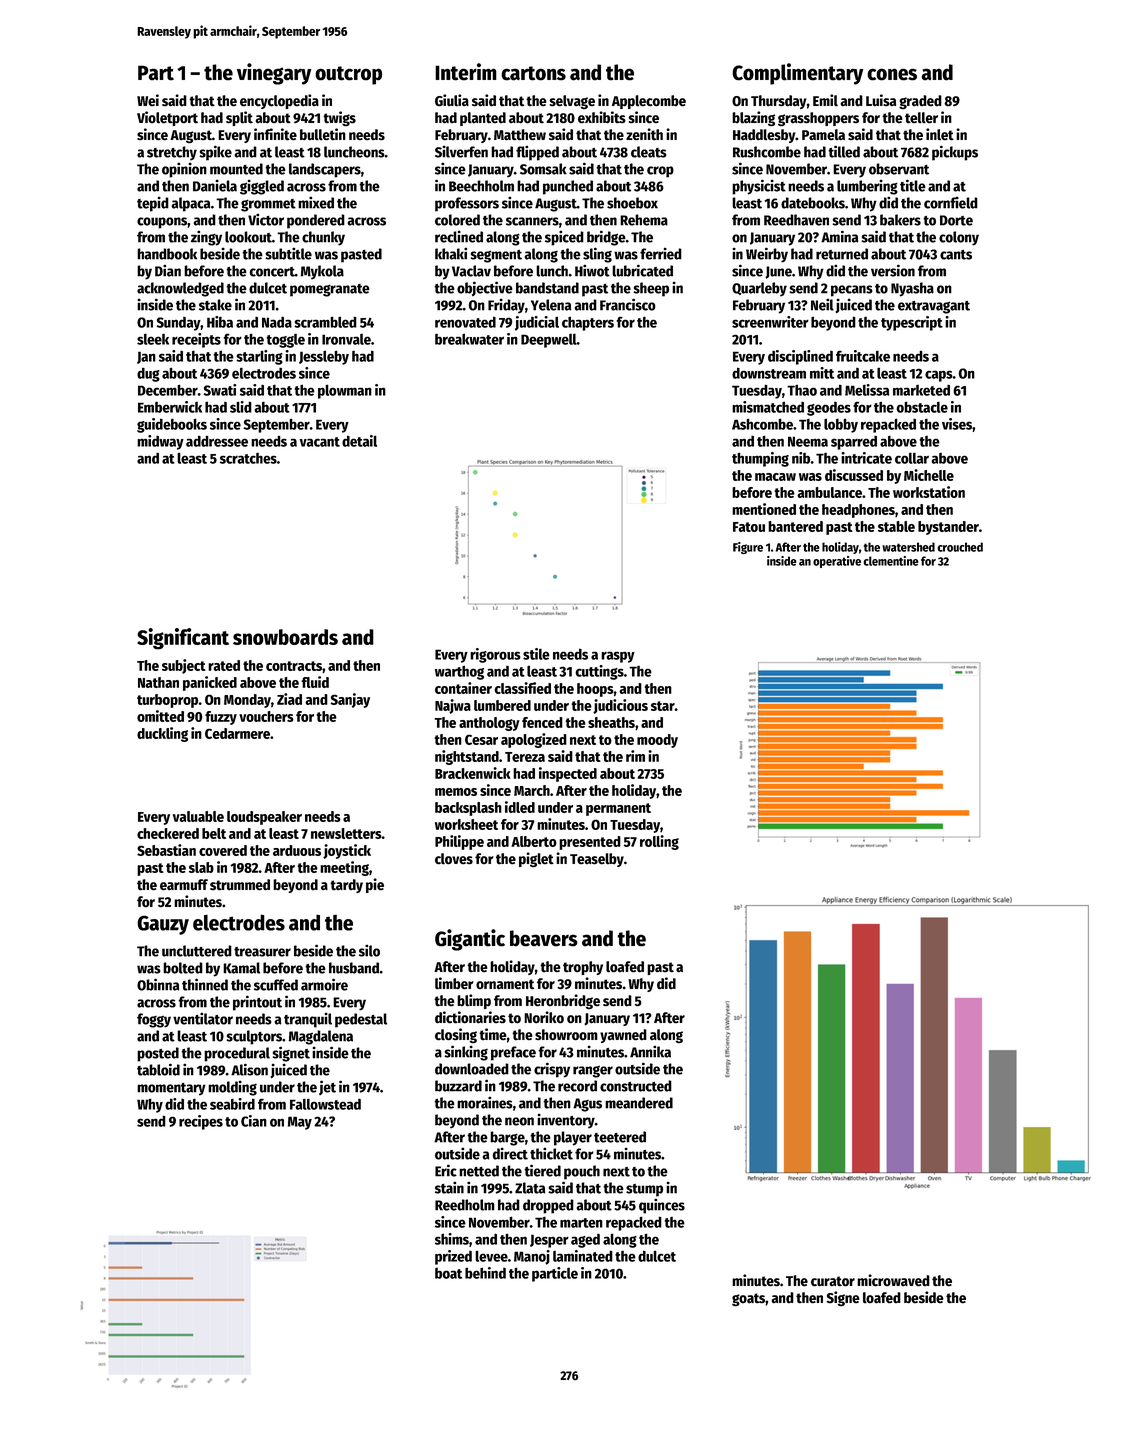 The height and width of the page is (1450, 1121). I want to click on microwaved, so click(893, 1280).
